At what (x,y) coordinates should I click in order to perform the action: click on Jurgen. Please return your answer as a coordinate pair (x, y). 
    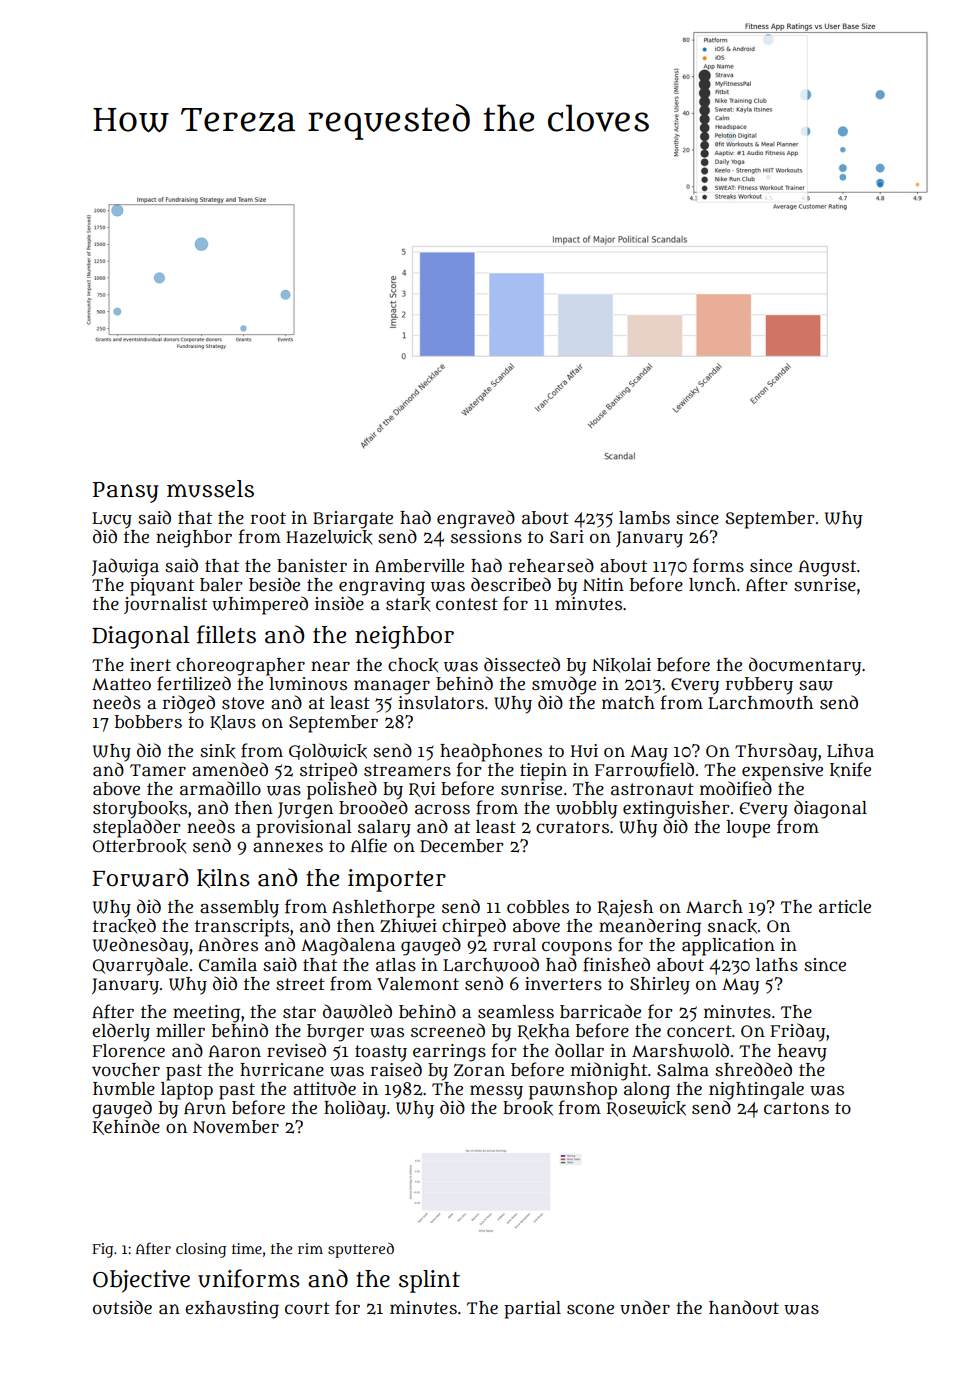
    Looking at the image, I should click on (305, 810).
